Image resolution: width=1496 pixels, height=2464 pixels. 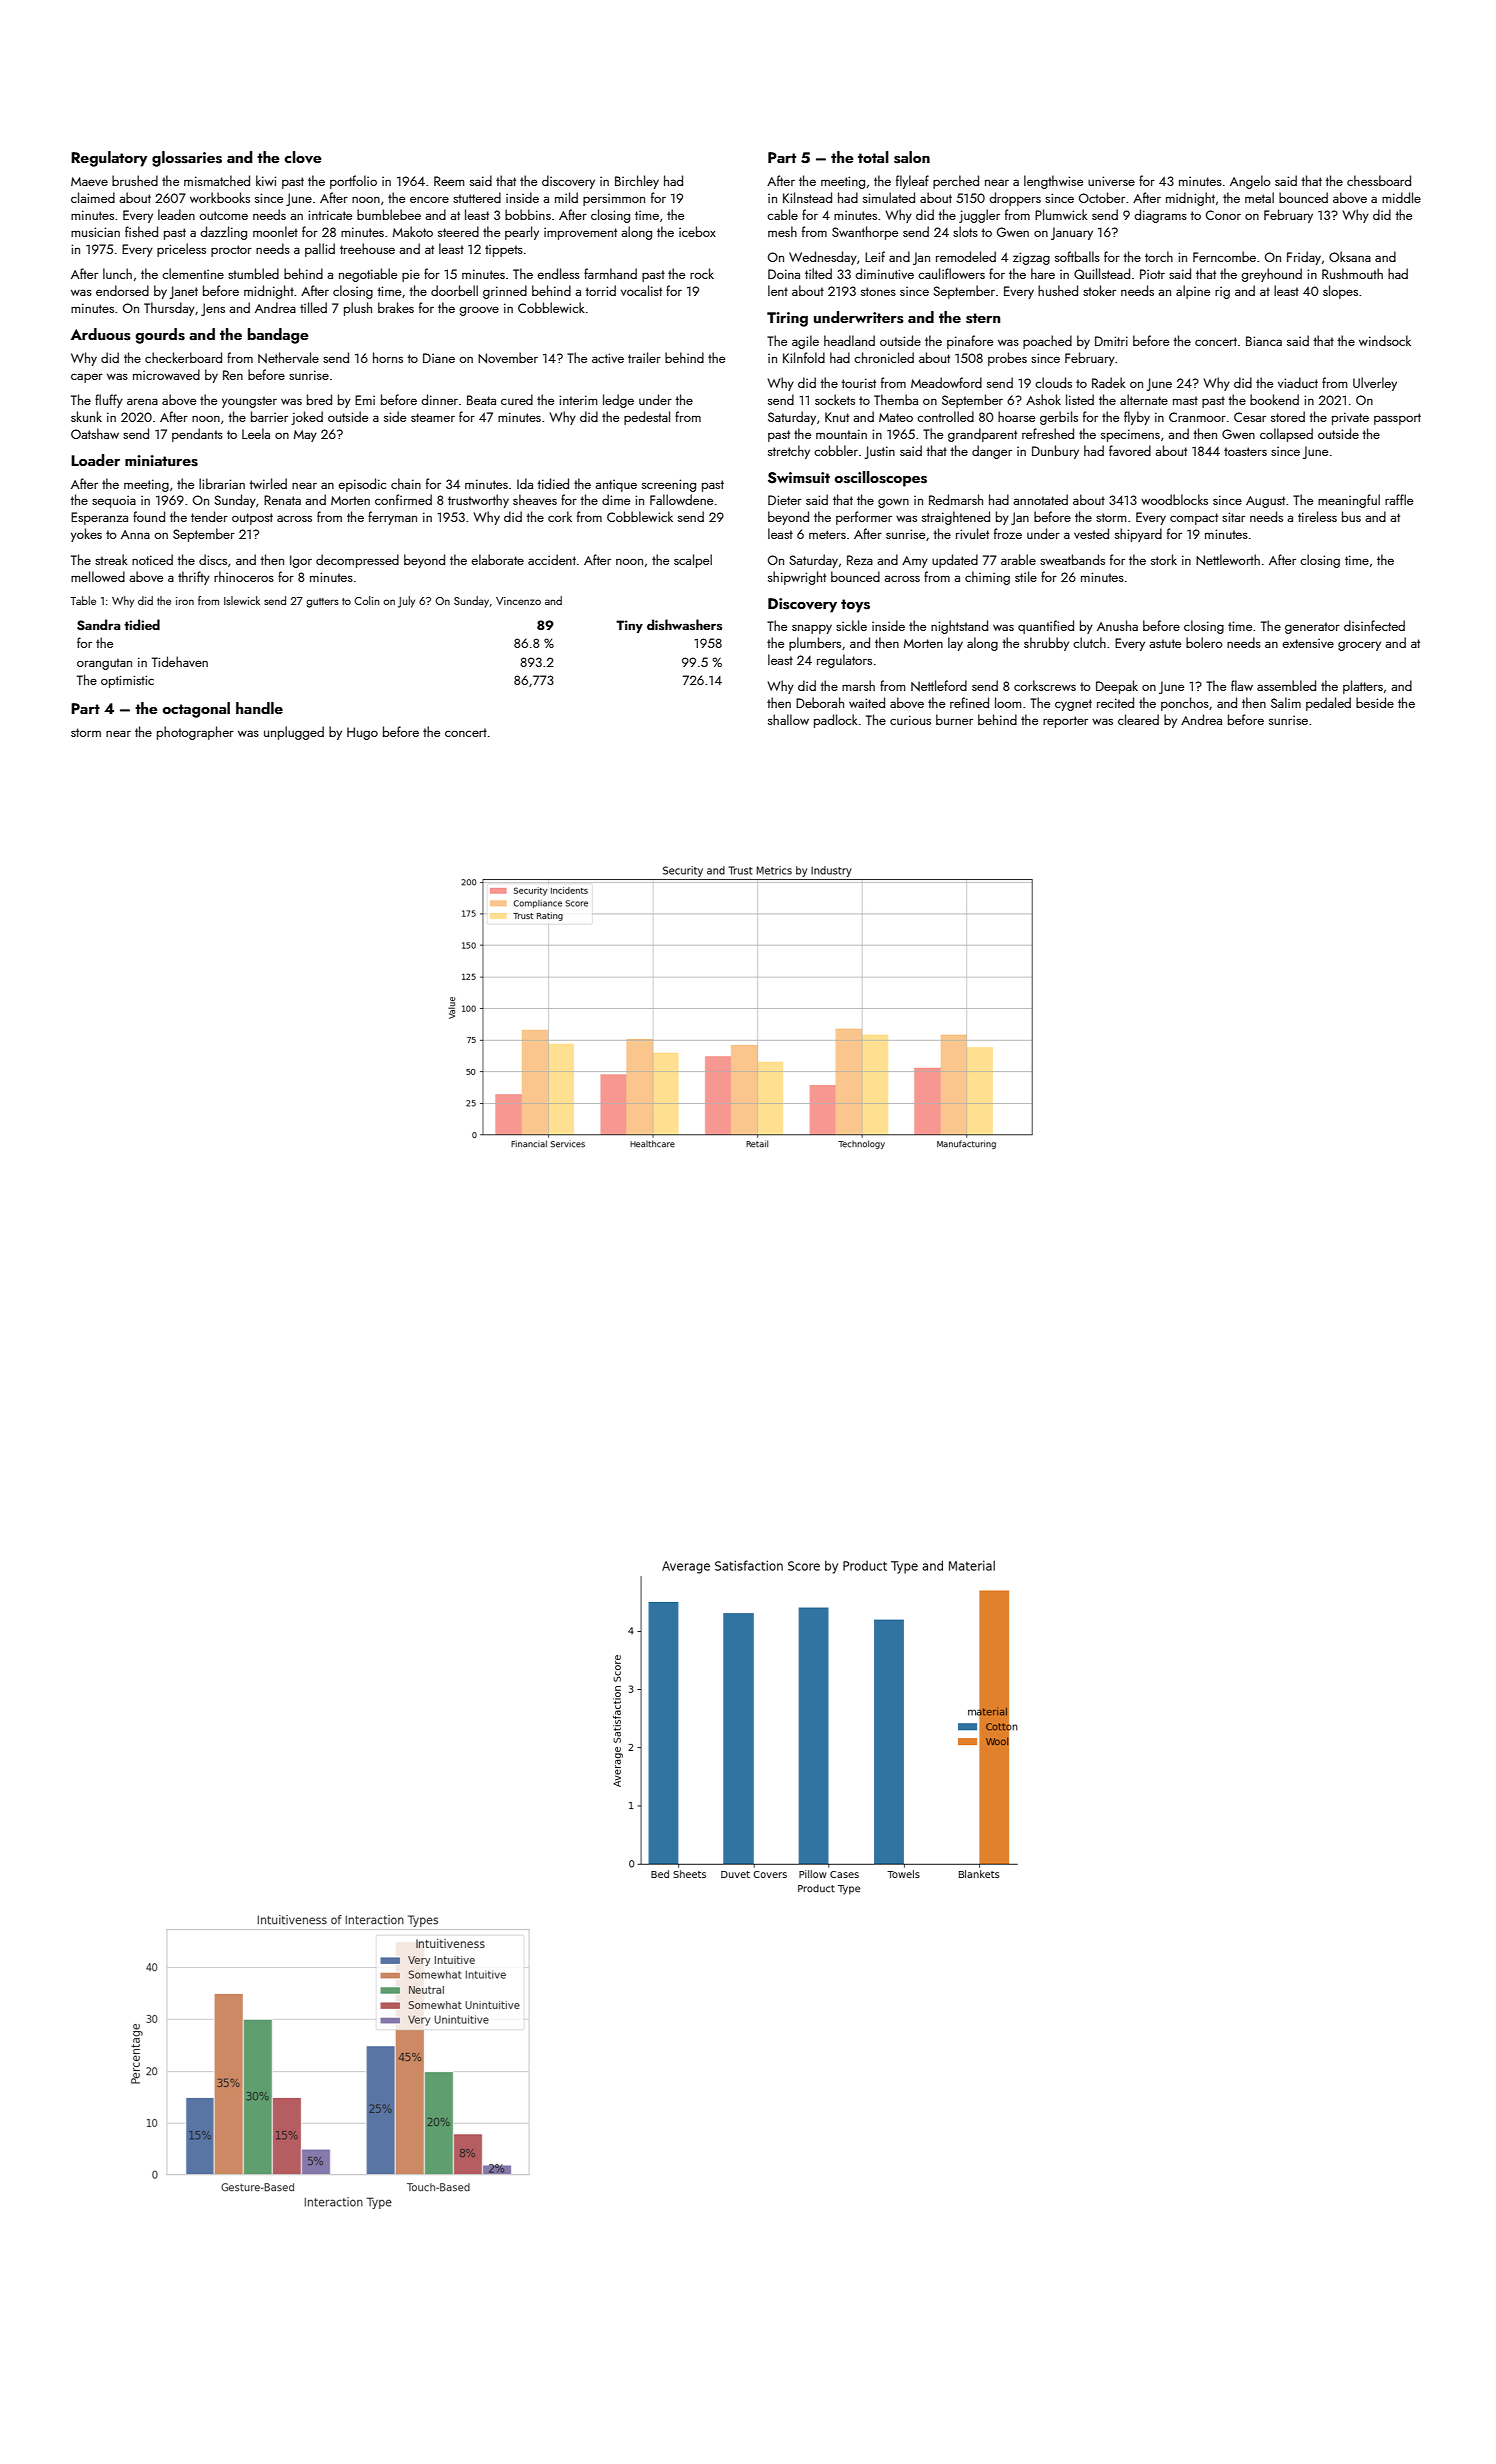 I want to click on handle, so click(x=259, y=708).
